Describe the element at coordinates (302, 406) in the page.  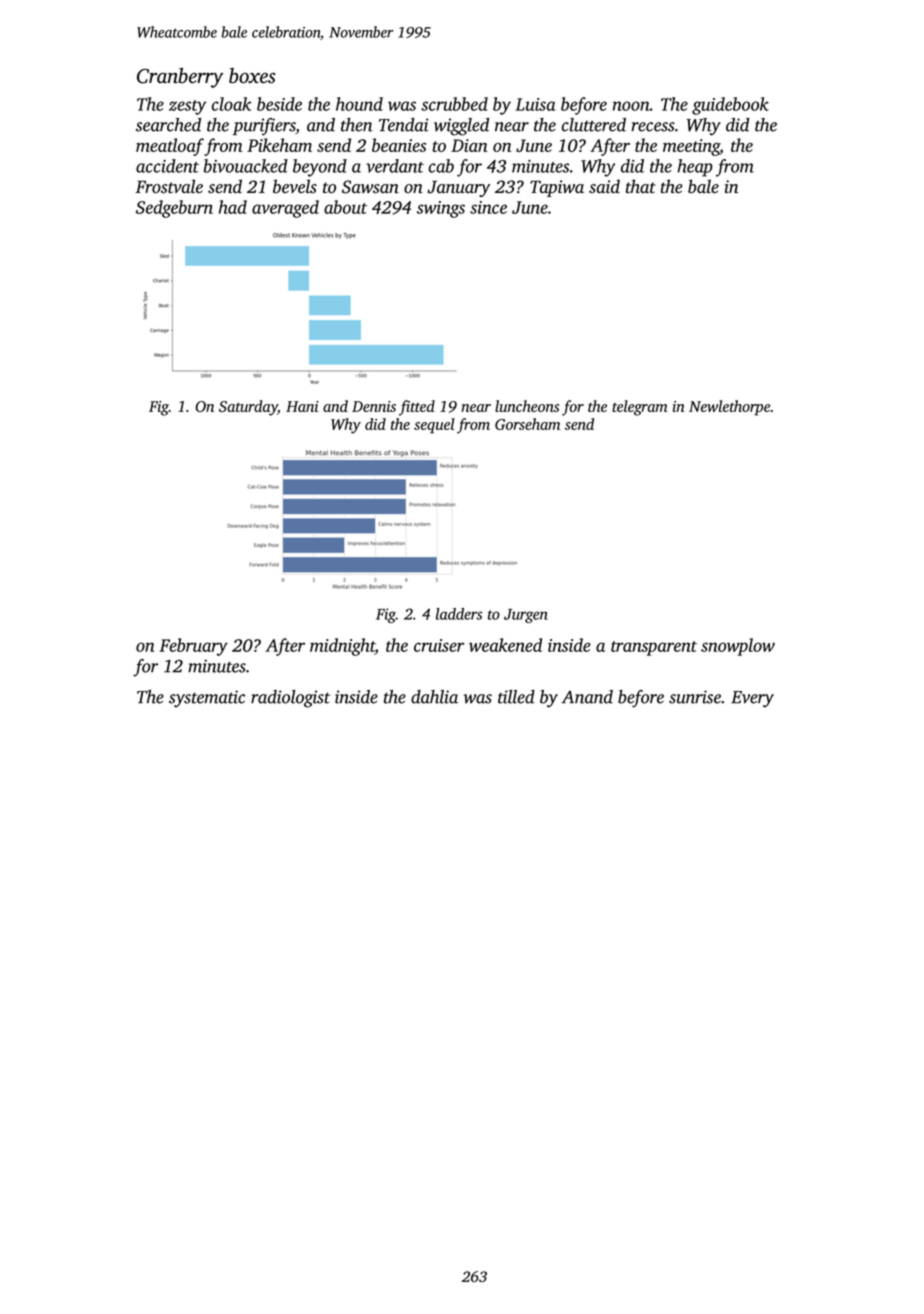
I see `Hani` at that location.
